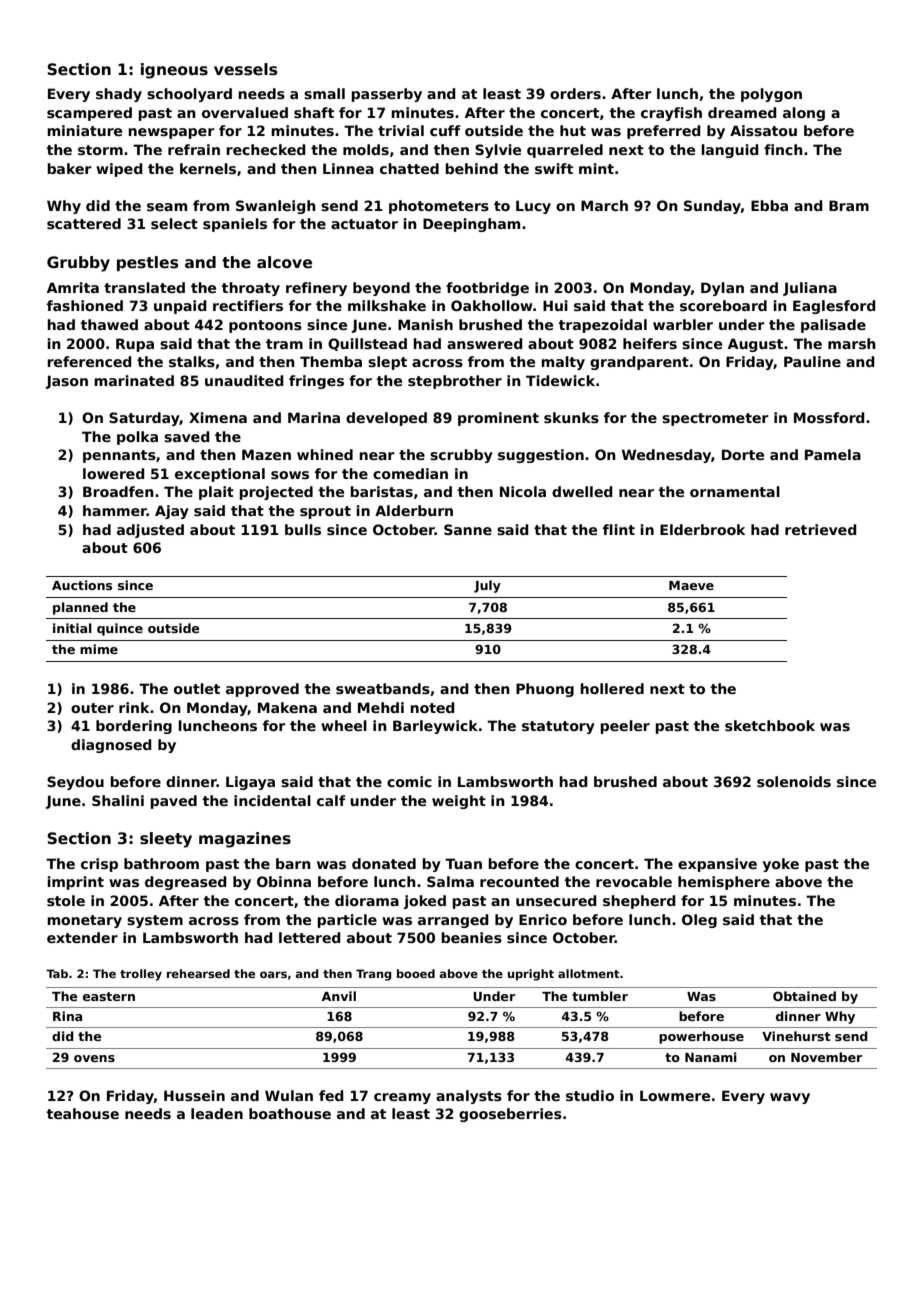 The width and height of the screenshot is (924, 1308). I want to click on Bram, so click(849, 205).
